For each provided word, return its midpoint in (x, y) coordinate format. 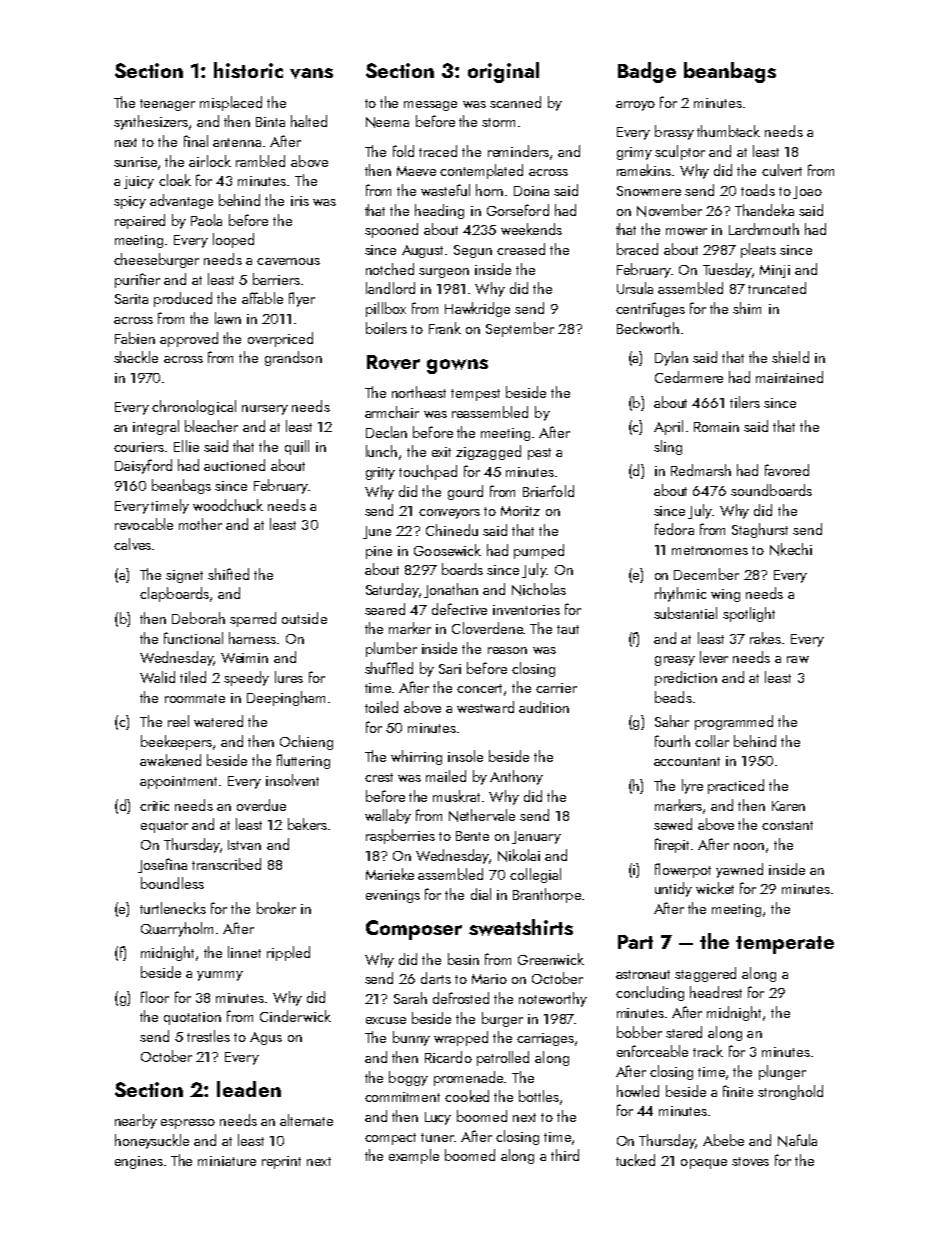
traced (438, 151)
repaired (140, 221)
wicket (715, 888)
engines (139, 1162)
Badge (647, 72)
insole (465, 756)
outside (304, 618)
